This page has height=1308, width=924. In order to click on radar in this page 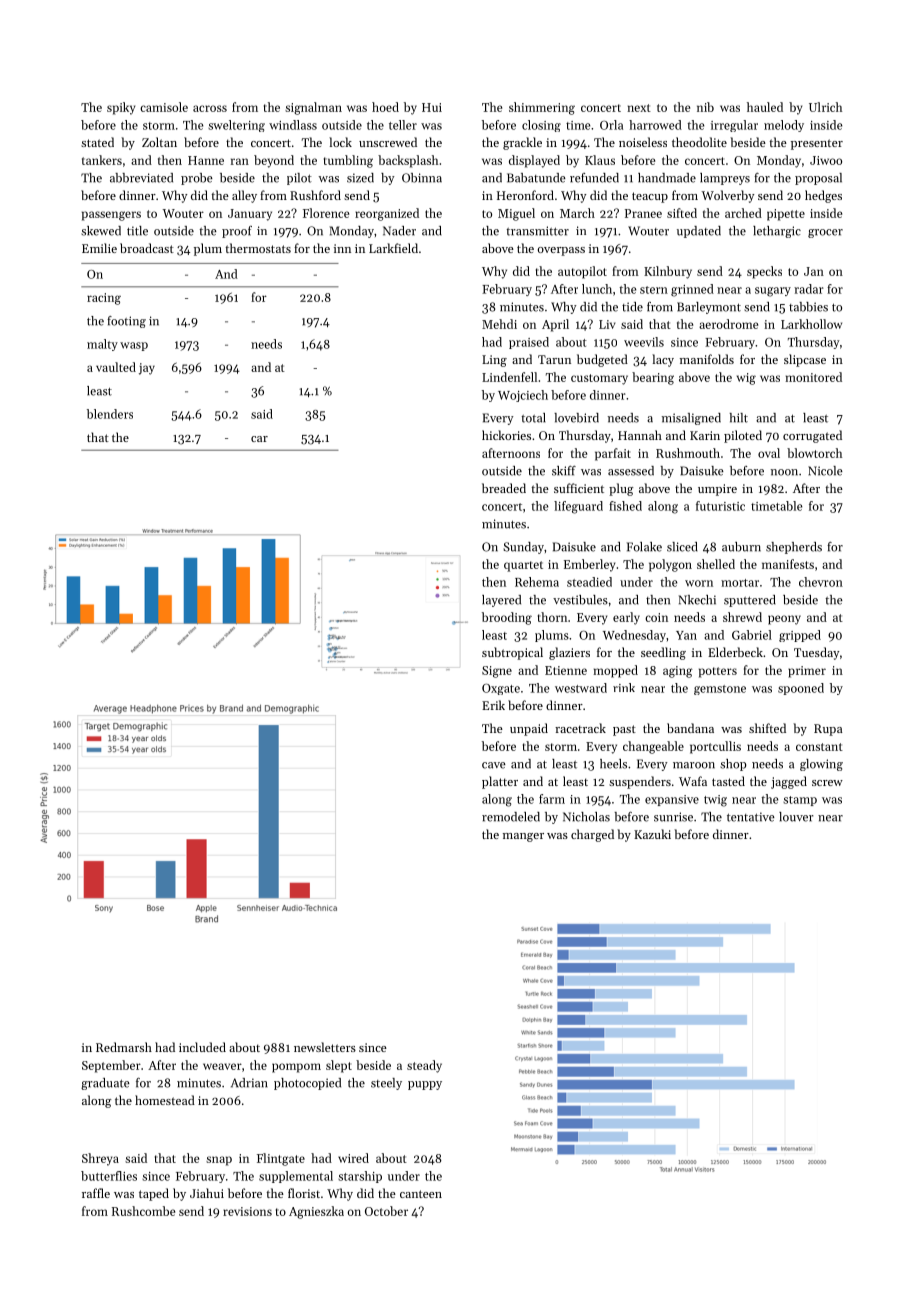, I will do `click(809, 289)`.
